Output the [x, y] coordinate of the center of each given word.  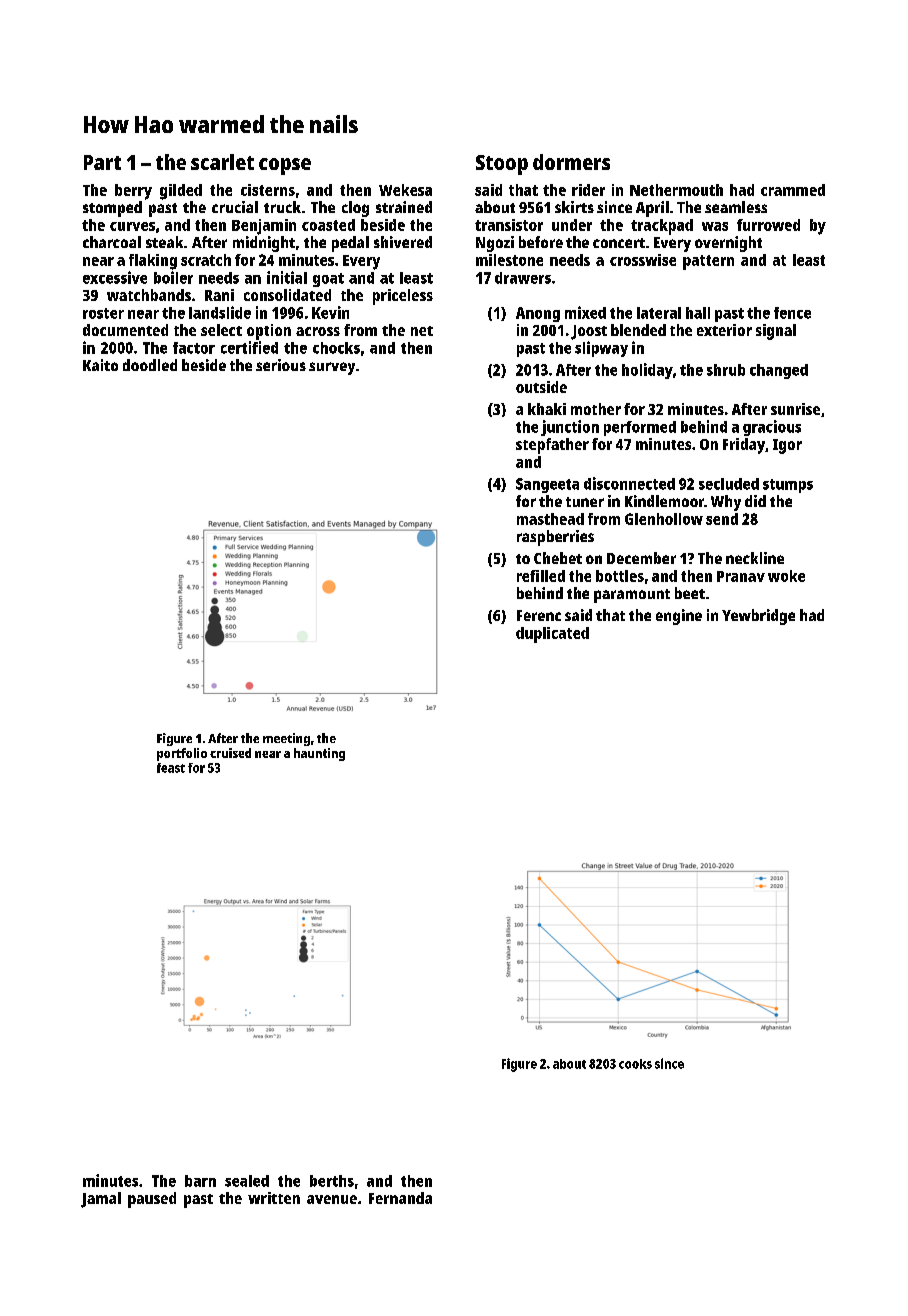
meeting [286, 739]
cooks [635, 1064]
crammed [793, 190]
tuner [585, 502]
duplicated [552, 635]
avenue [332, 1199]
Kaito [100, 365]
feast [171, 768]
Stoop [502, 165]
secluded [729, 484]
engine [679, 617]
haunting [319, 754]
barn [200, 1181]
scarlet [222, 162]
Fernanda [400, 1198]
